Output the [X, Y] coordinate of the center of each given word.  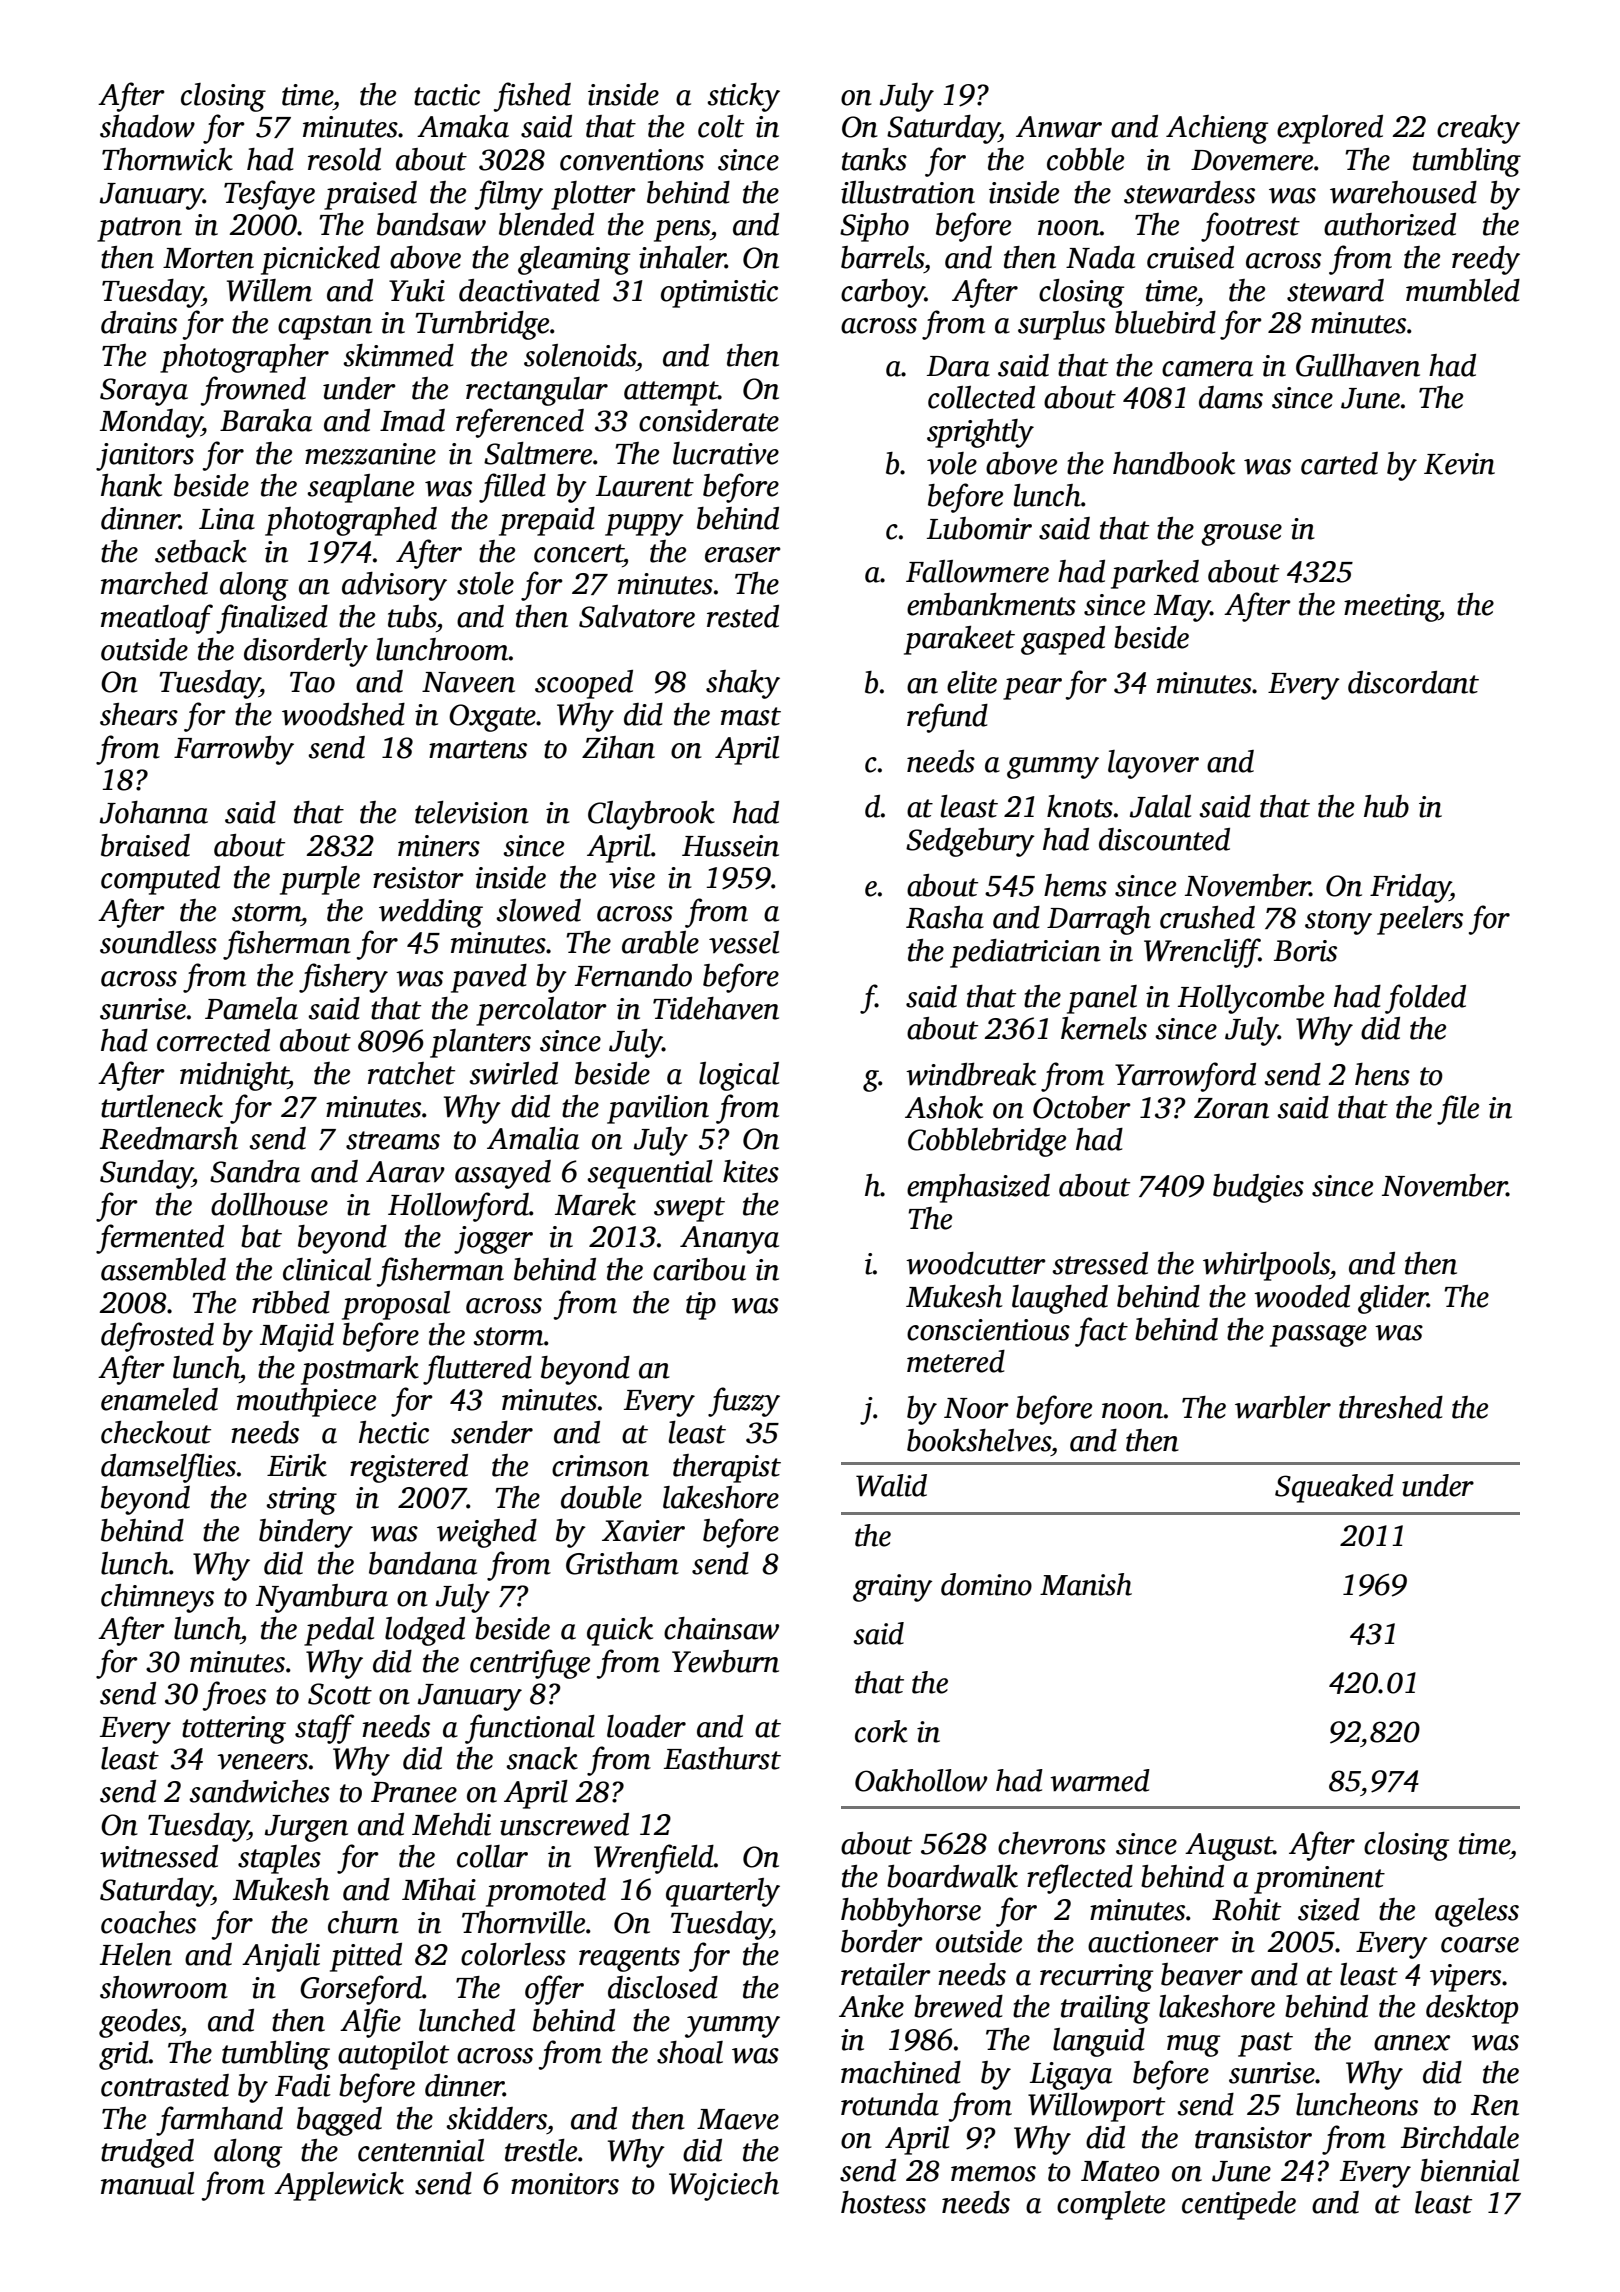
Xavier [643, 1531]
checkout [156, 1432]
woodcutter [976, 1263]
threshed [1391, 1407]
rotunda [890, 2104]
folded [1425, 999]
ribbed [291, 1302]
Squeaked [1334, 1488]
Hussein [730, 846]
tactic [447, 95]
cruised [1190, 257]
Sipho [874, 227]
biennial [1470, 2170]
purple [320, 880]
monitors [565, 2184]
